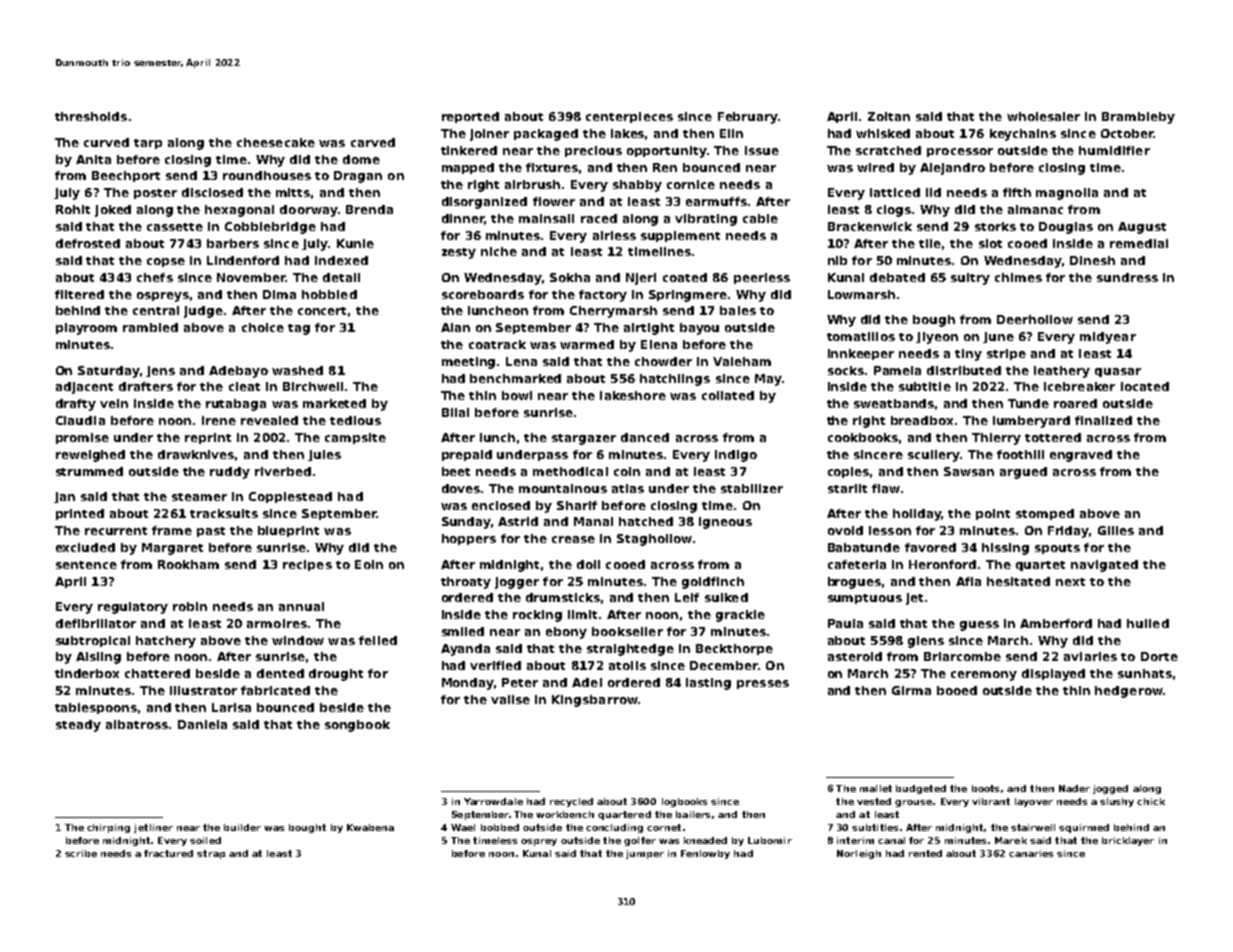 This screenshot has height=952, width=1233. I want to click on hatchlings, so click(675, 380).
